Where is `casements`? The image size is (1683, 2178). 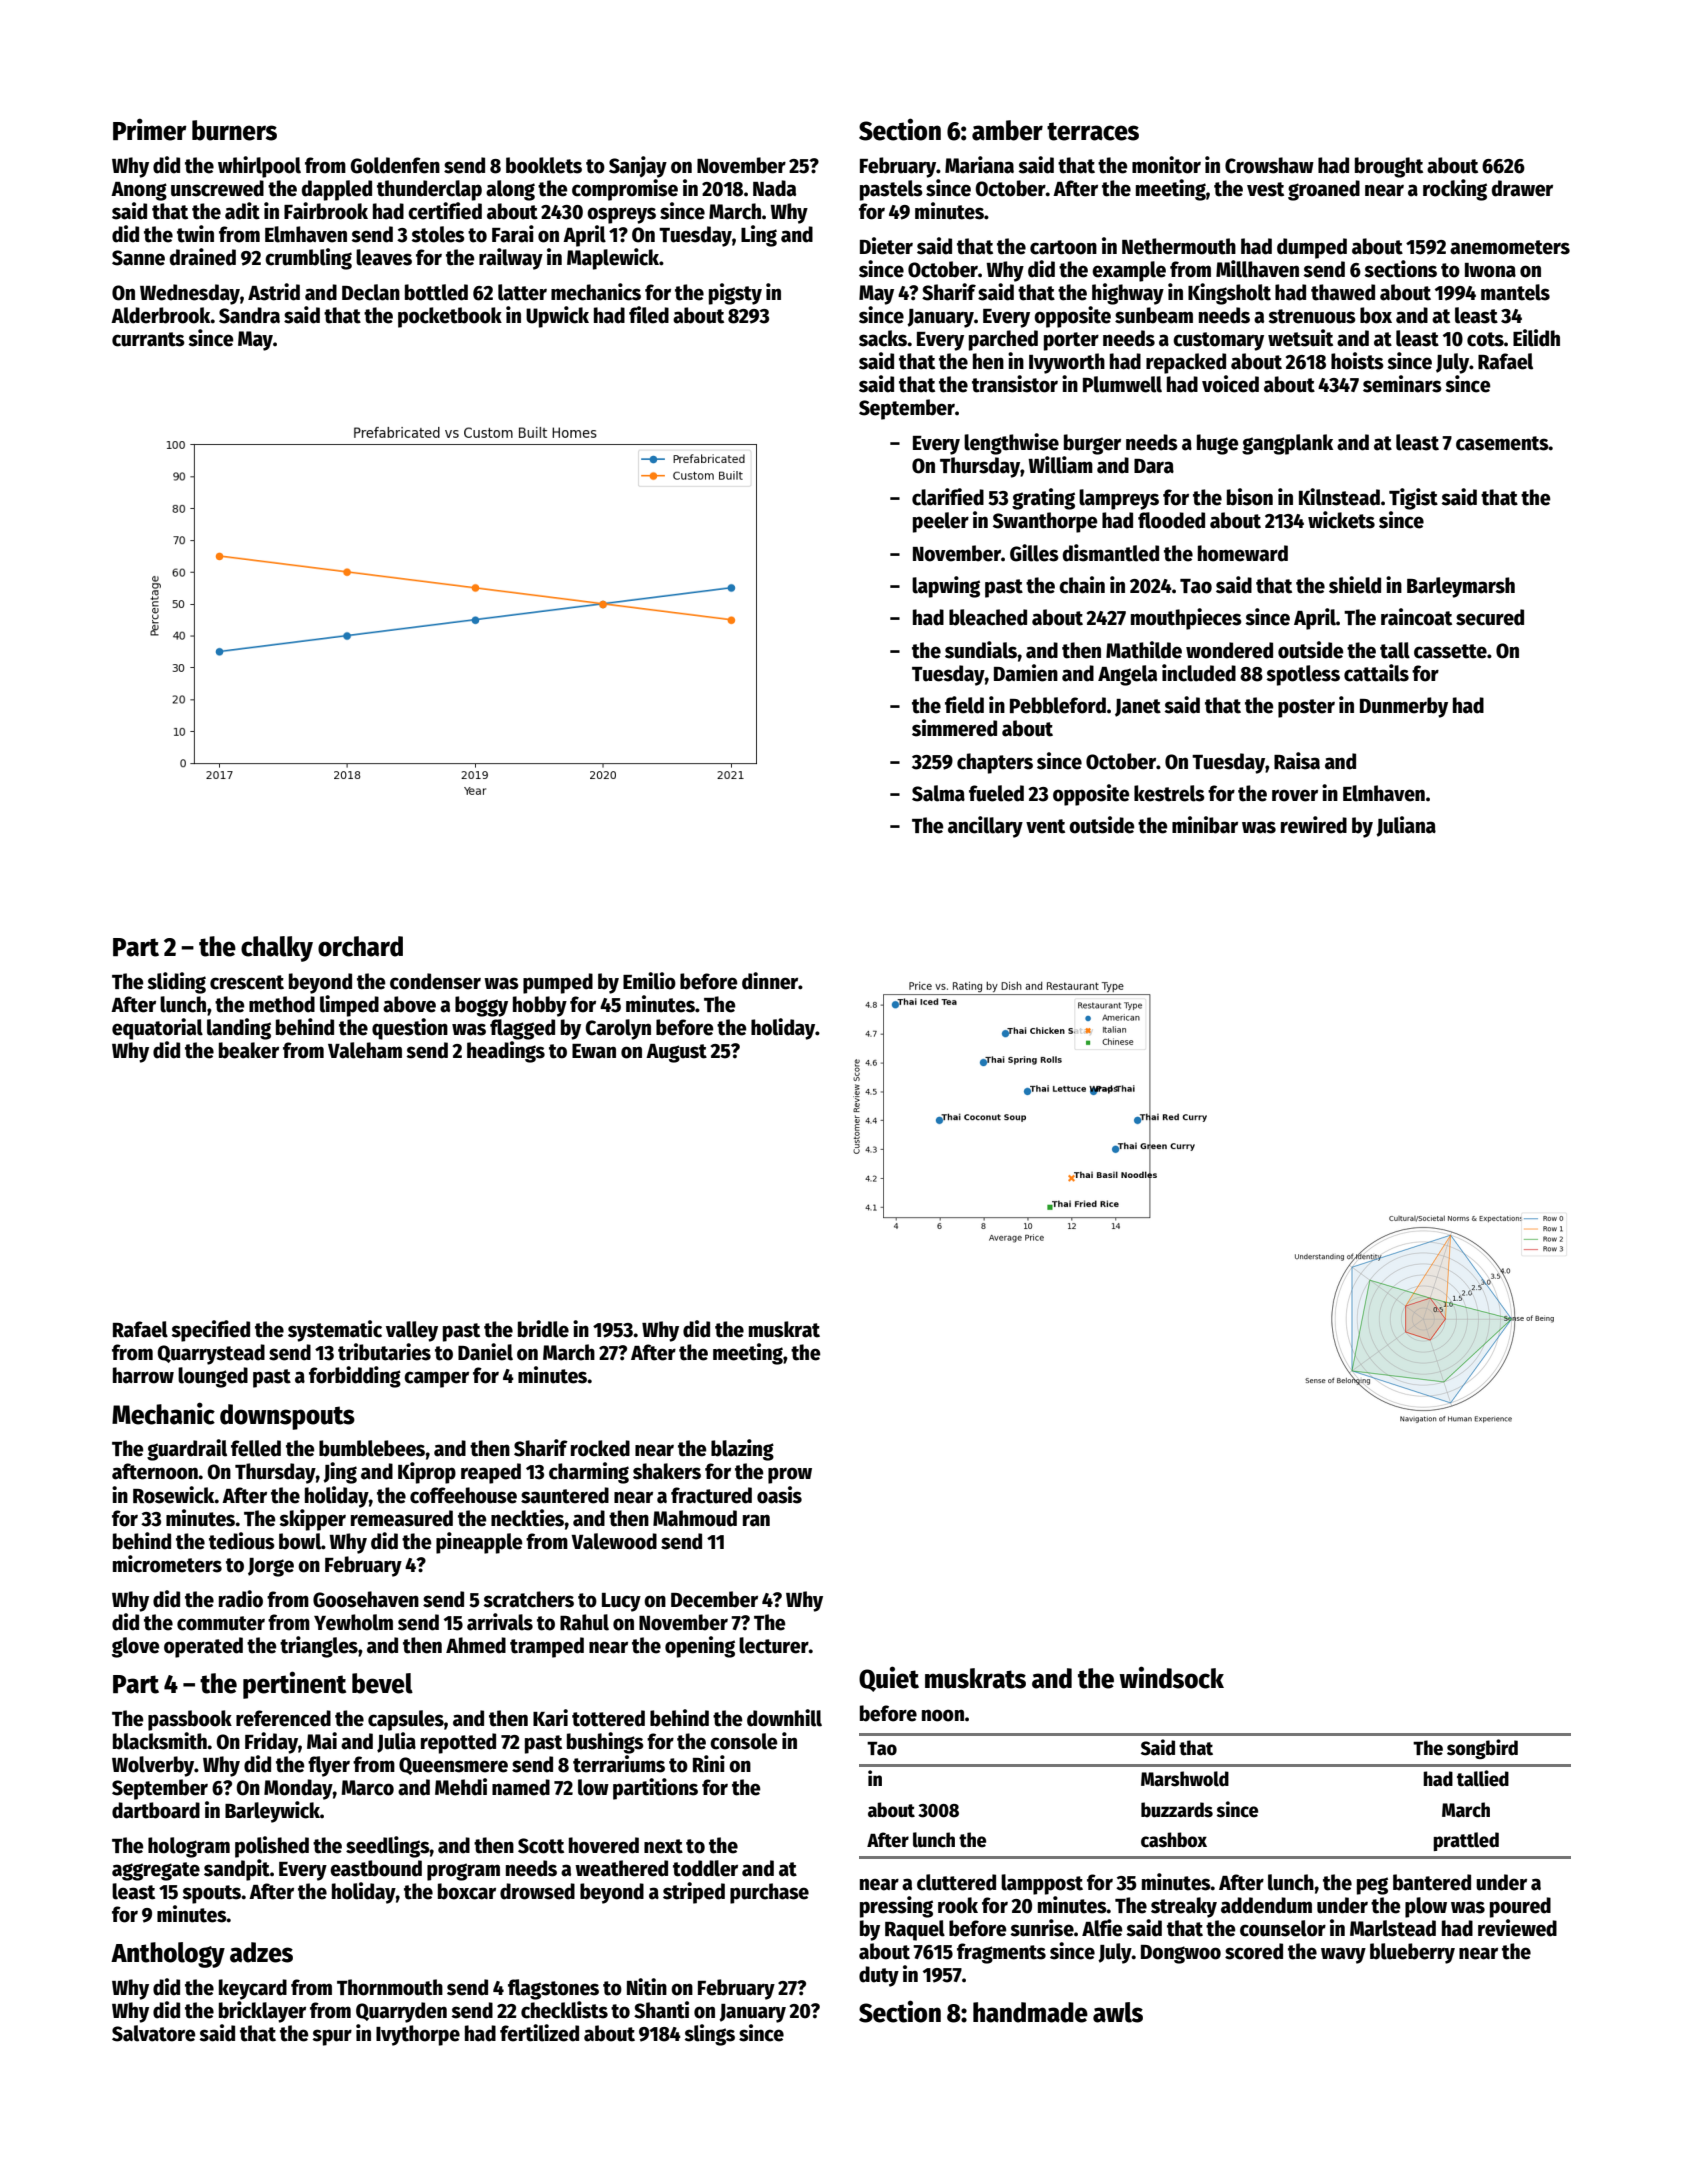 casements is located at coordinates (1502, 443).
